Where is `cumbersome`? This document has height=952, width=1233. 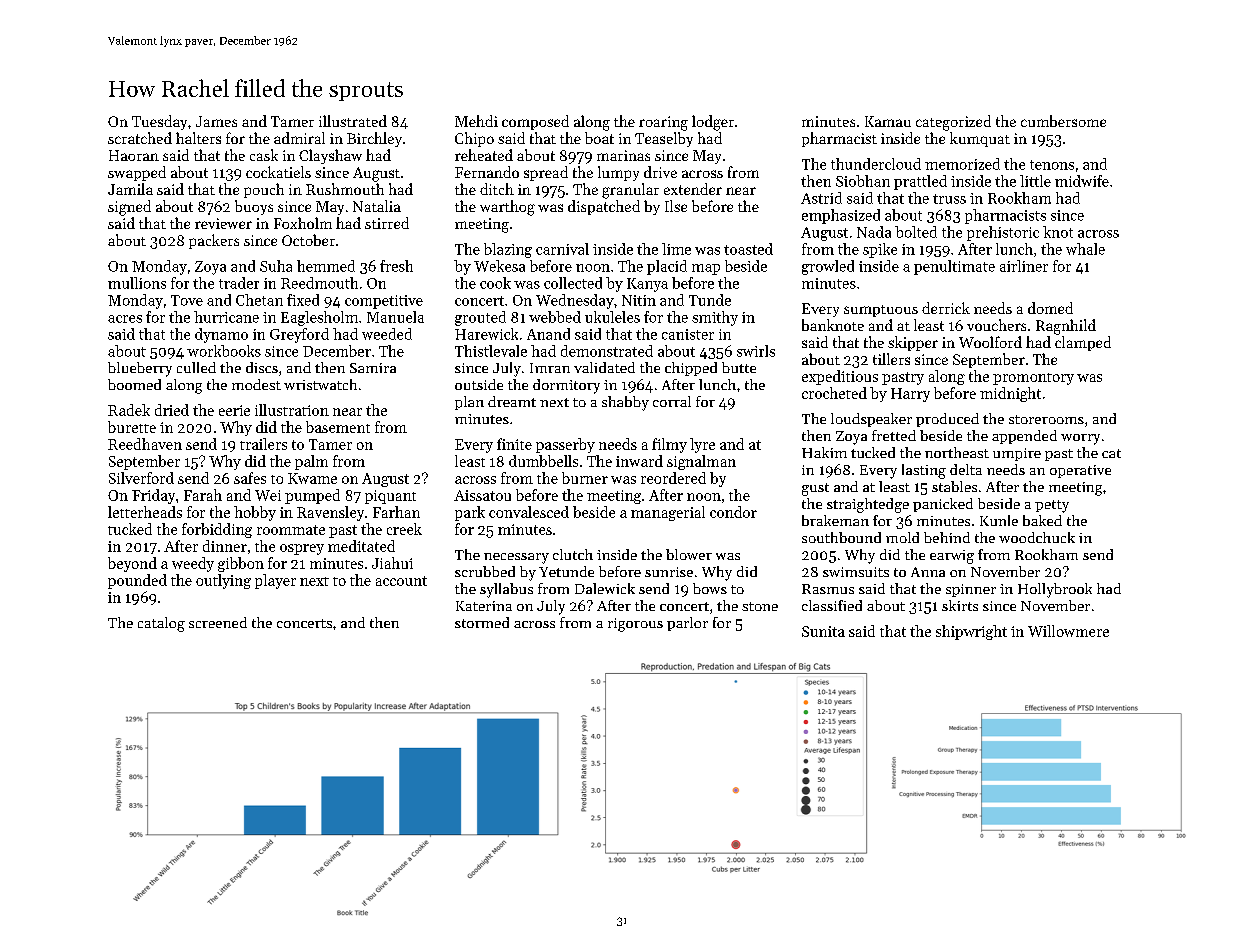 cumbersome is located at coordinates (1063, 121).
